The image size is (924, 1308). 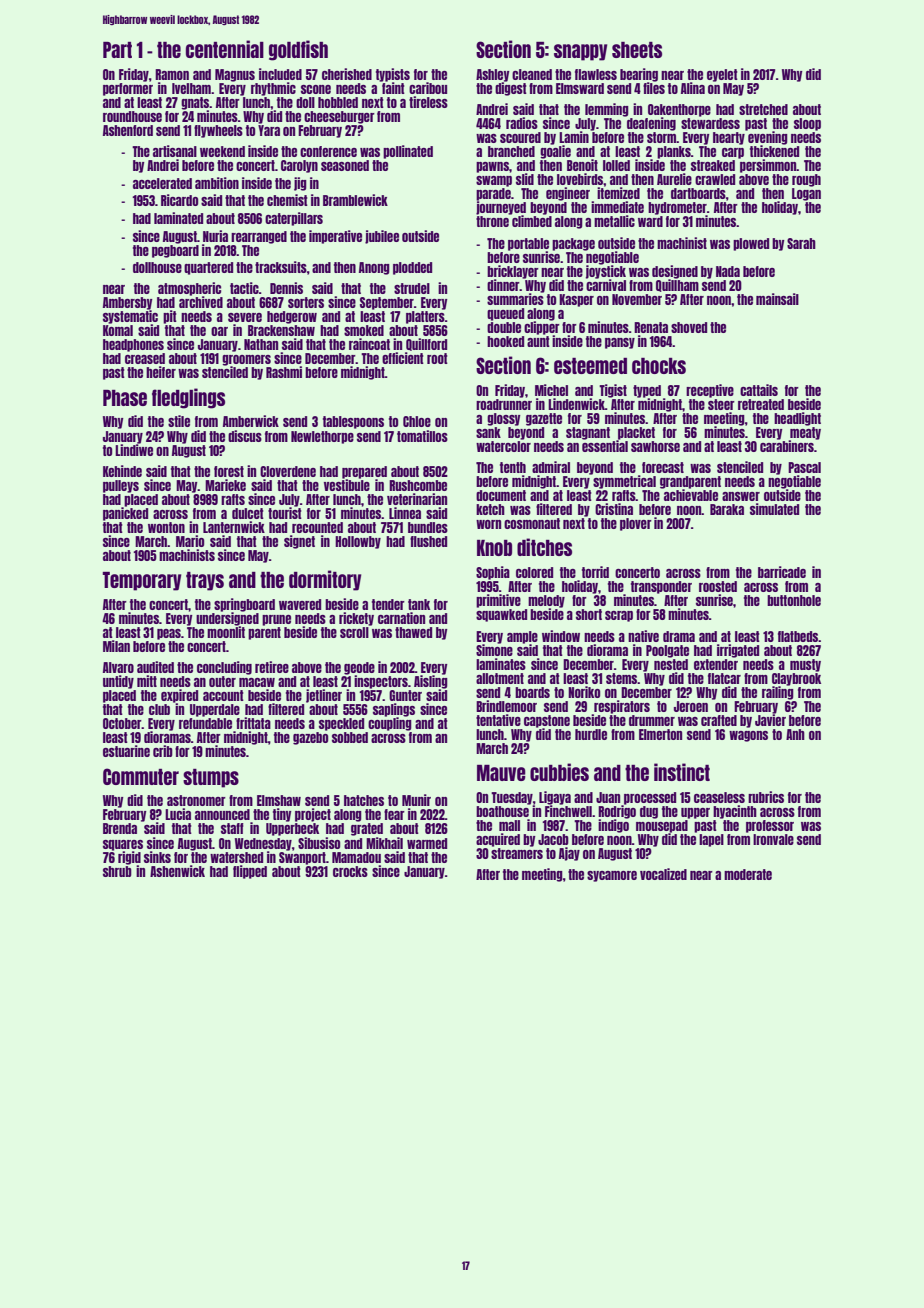 I want to click on moderate, so click(x=748, y=874).
